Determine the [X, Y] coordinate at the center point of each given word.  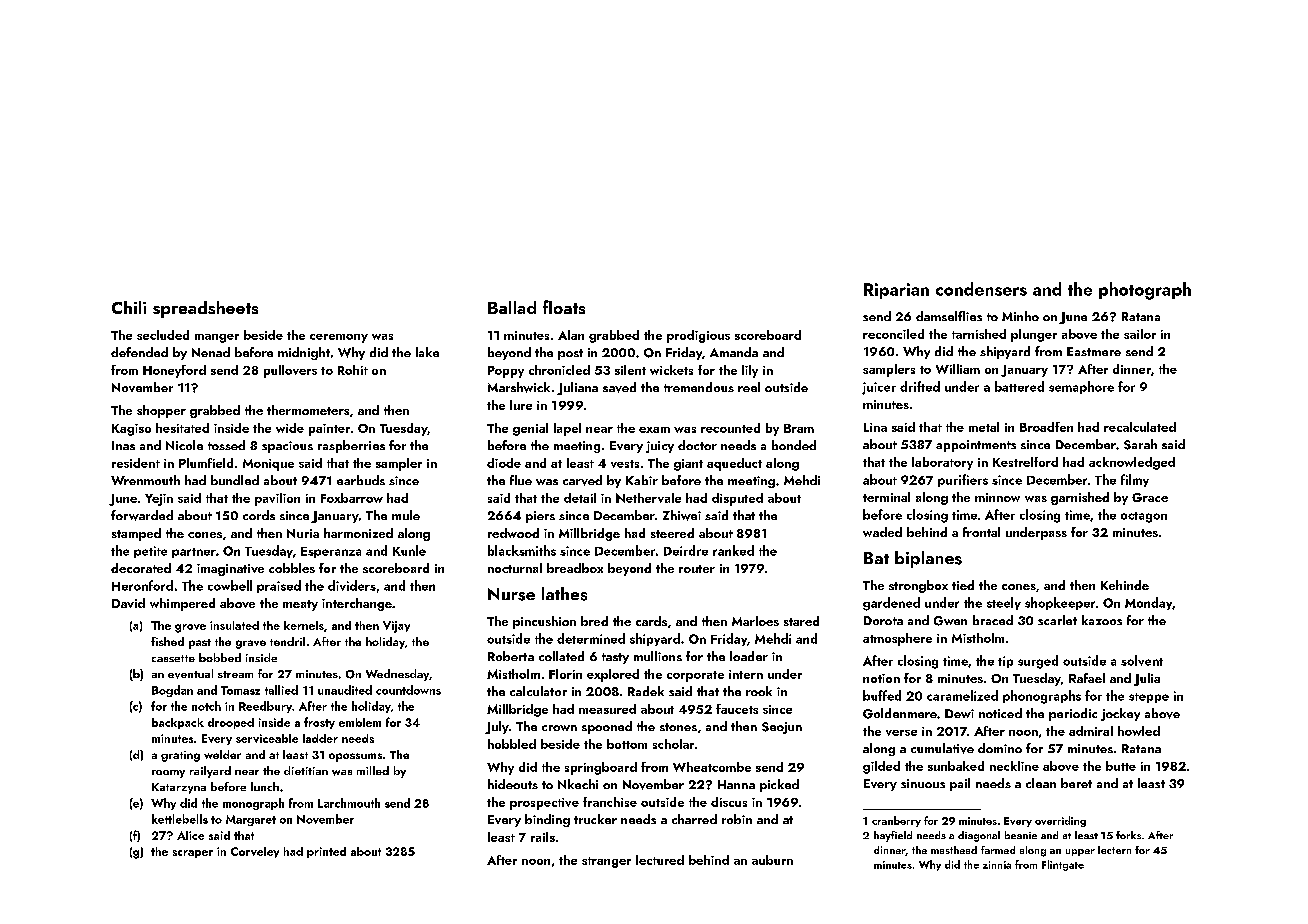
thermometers [308, 410]
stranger [606, 862]
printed [326, 852]
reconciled [893, 334]
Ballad [512, 307]
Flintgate [1063, 865]
